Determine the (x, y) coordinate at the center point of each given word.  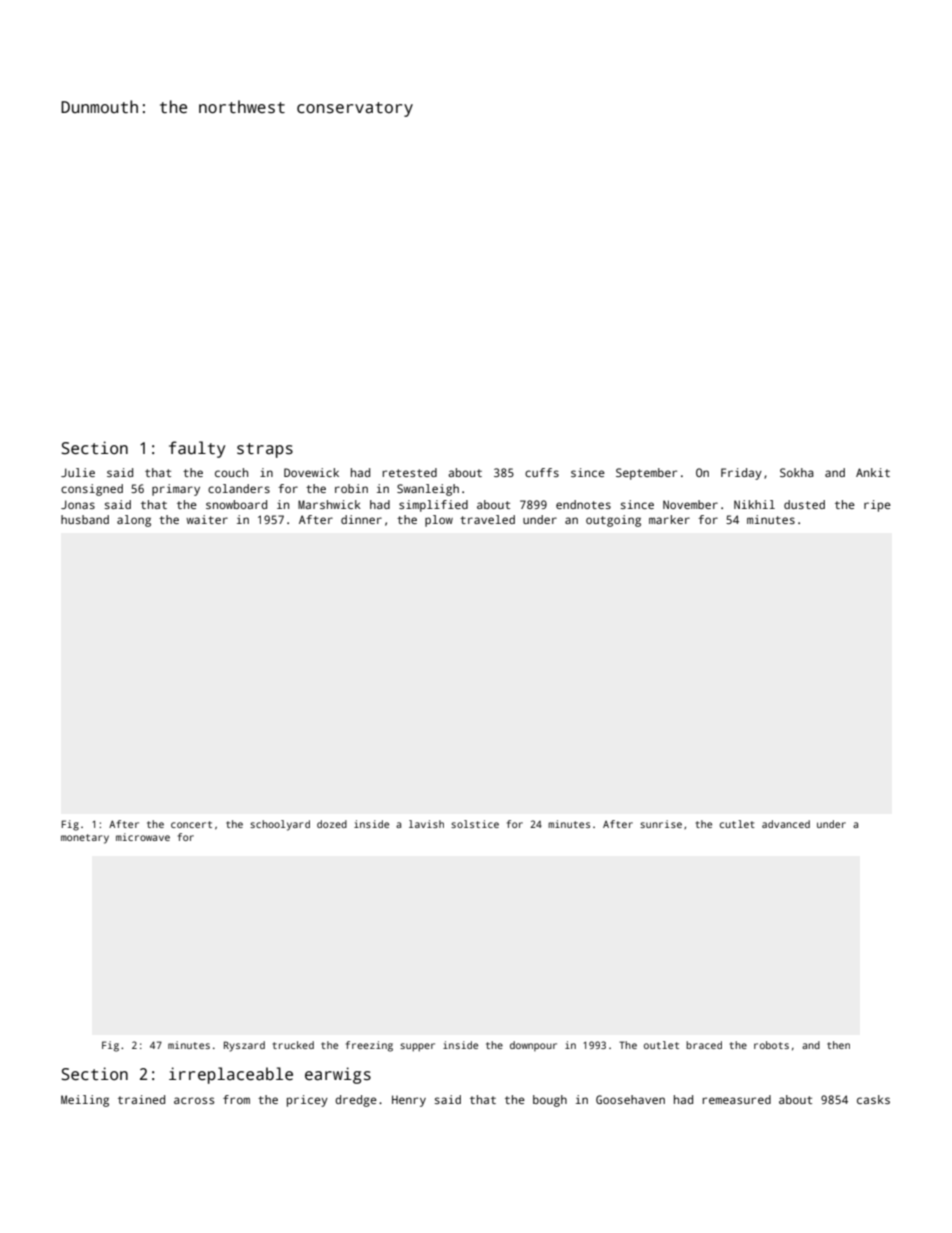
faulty (197, 449)
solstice (475, 824)
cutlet (737, 824)
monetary (85, 839)
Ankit (873, 472)
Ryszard (244, 1046)
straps (265, 450)
